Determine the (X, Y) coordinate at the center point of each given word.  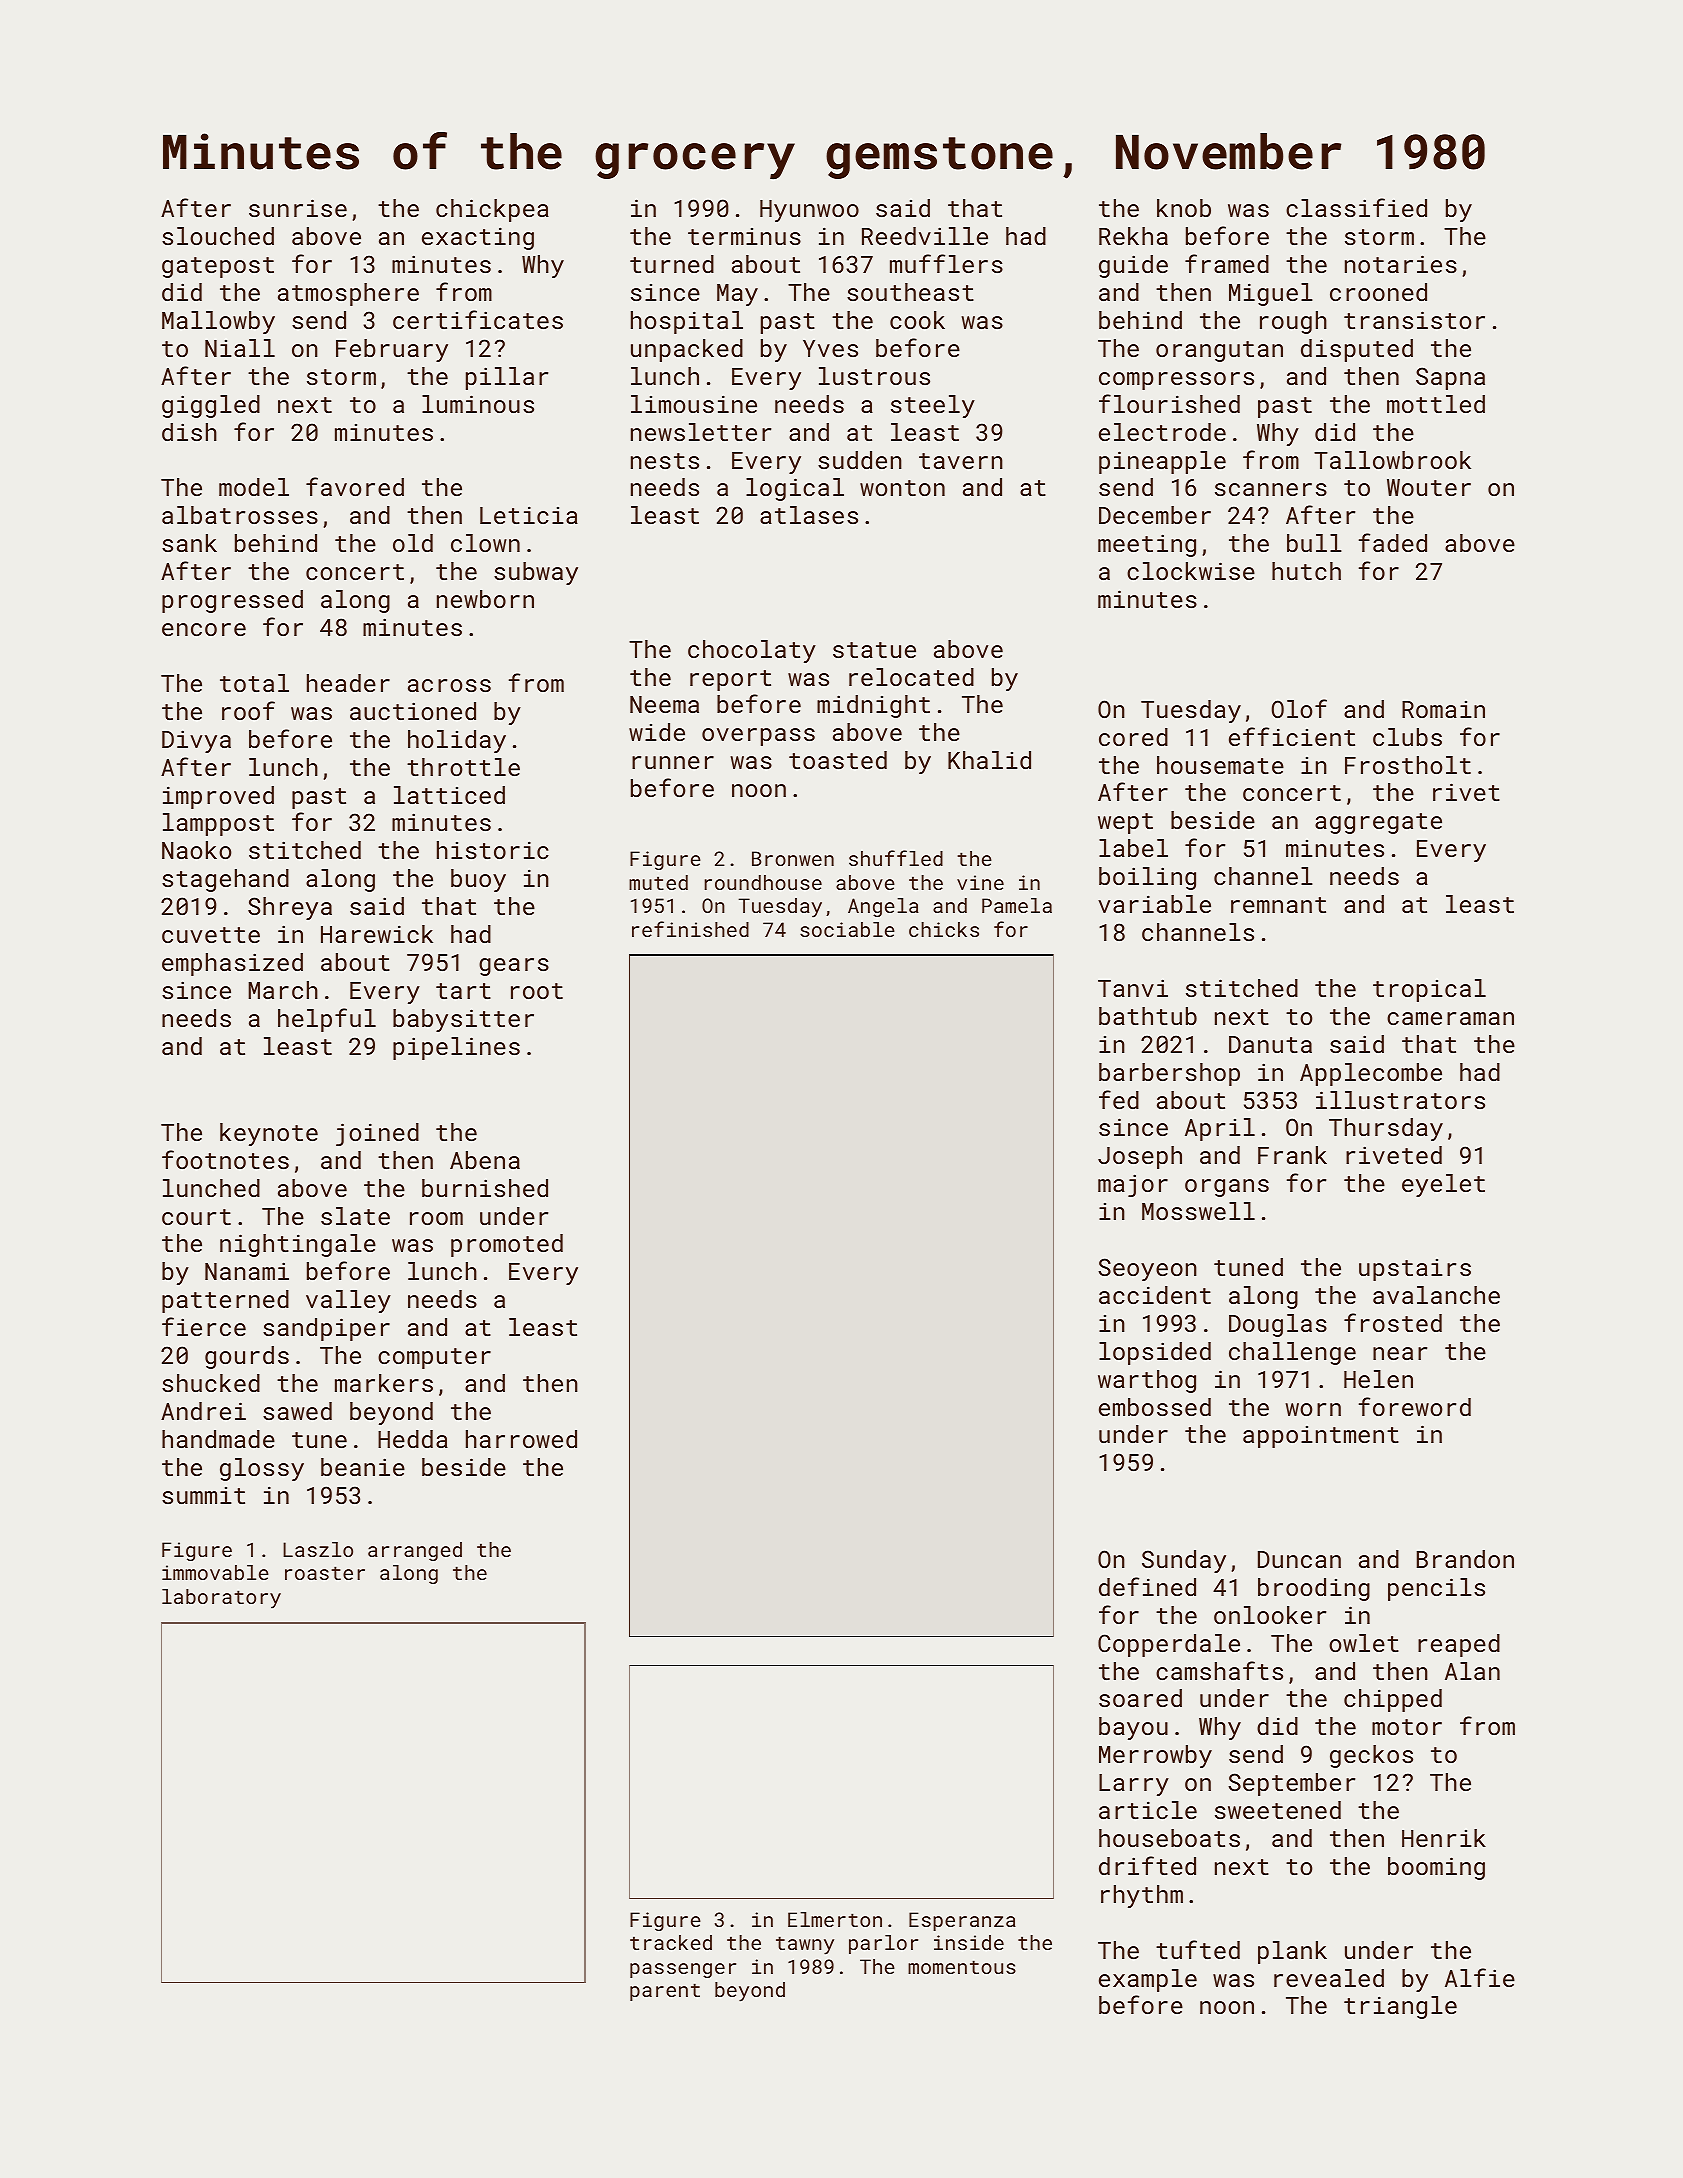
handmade (218, 1439)
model (254, 487)
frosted (1393, 1322)
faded (1393, 542)
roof (248, 710)
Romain (1443, 709)
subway (536, 573)
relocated (911, 677)
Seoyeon (1147, 1269)
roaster (325, 1573)
